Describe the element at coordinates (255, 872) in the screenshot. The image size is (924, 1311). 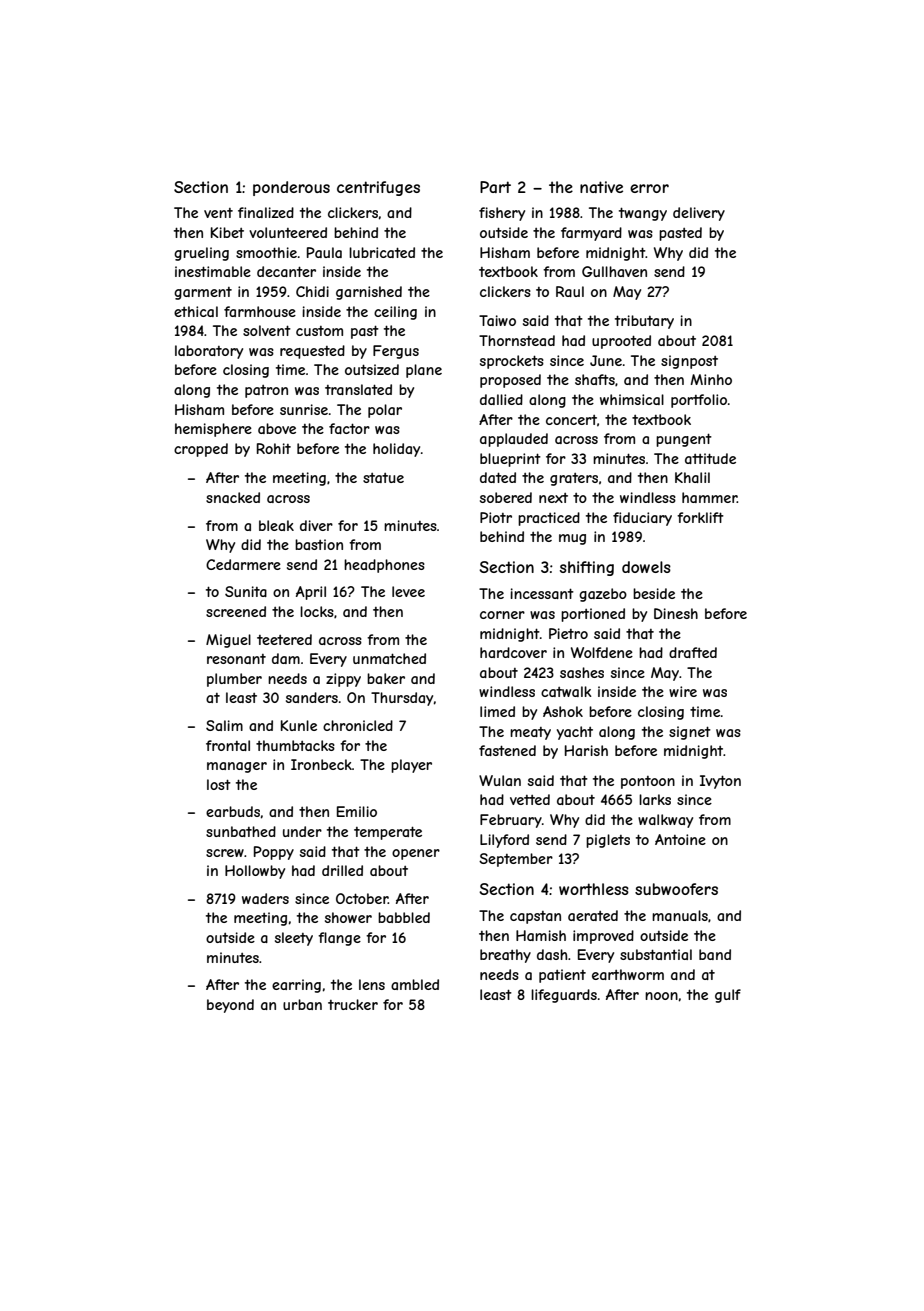
I see `Hollowby` at that location.
